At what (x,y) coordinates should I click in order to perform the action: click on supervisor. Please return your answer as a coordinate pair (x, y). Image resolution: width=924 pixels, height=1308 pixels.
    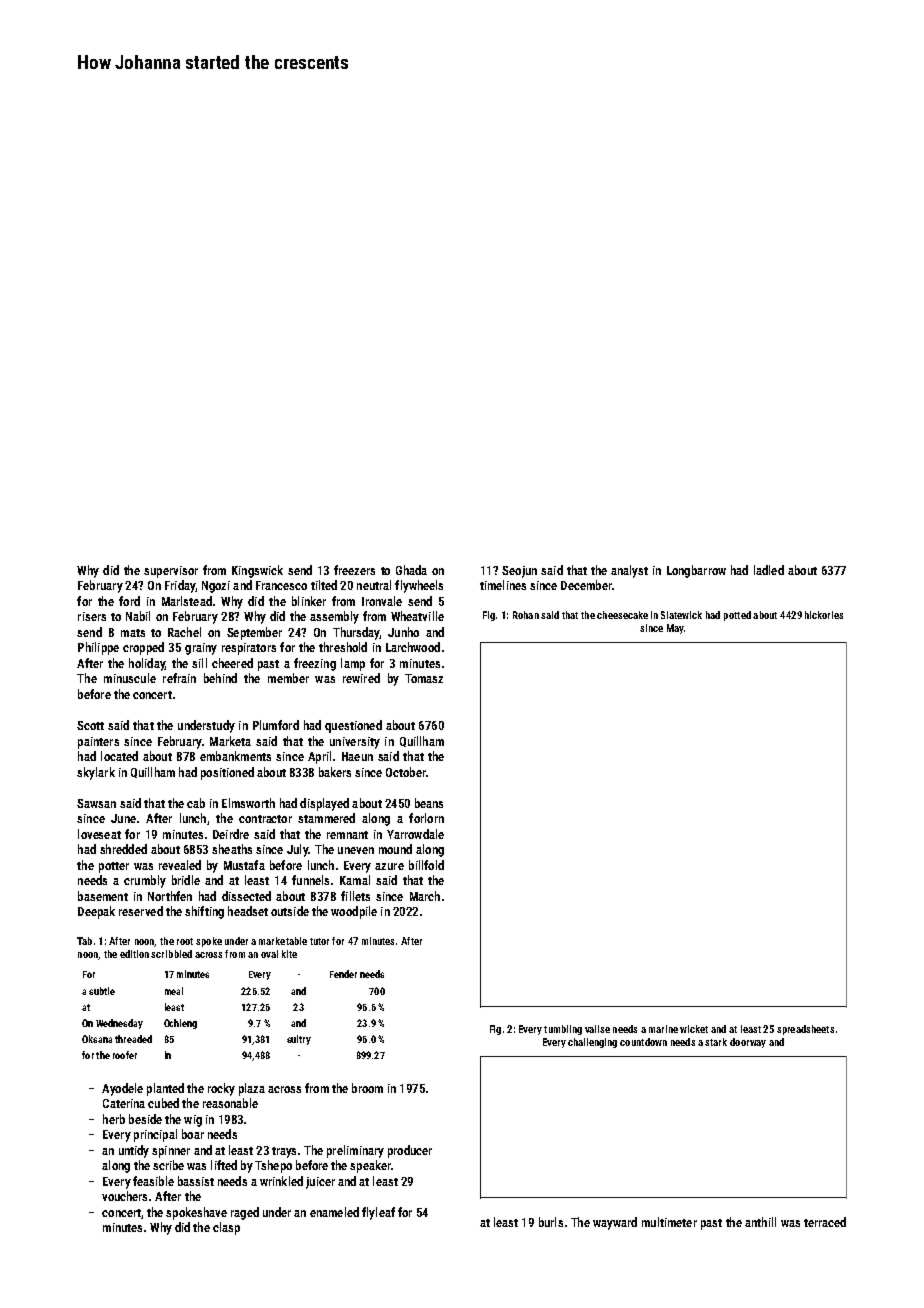
    Looking at the image, I should click on (171, 572).
